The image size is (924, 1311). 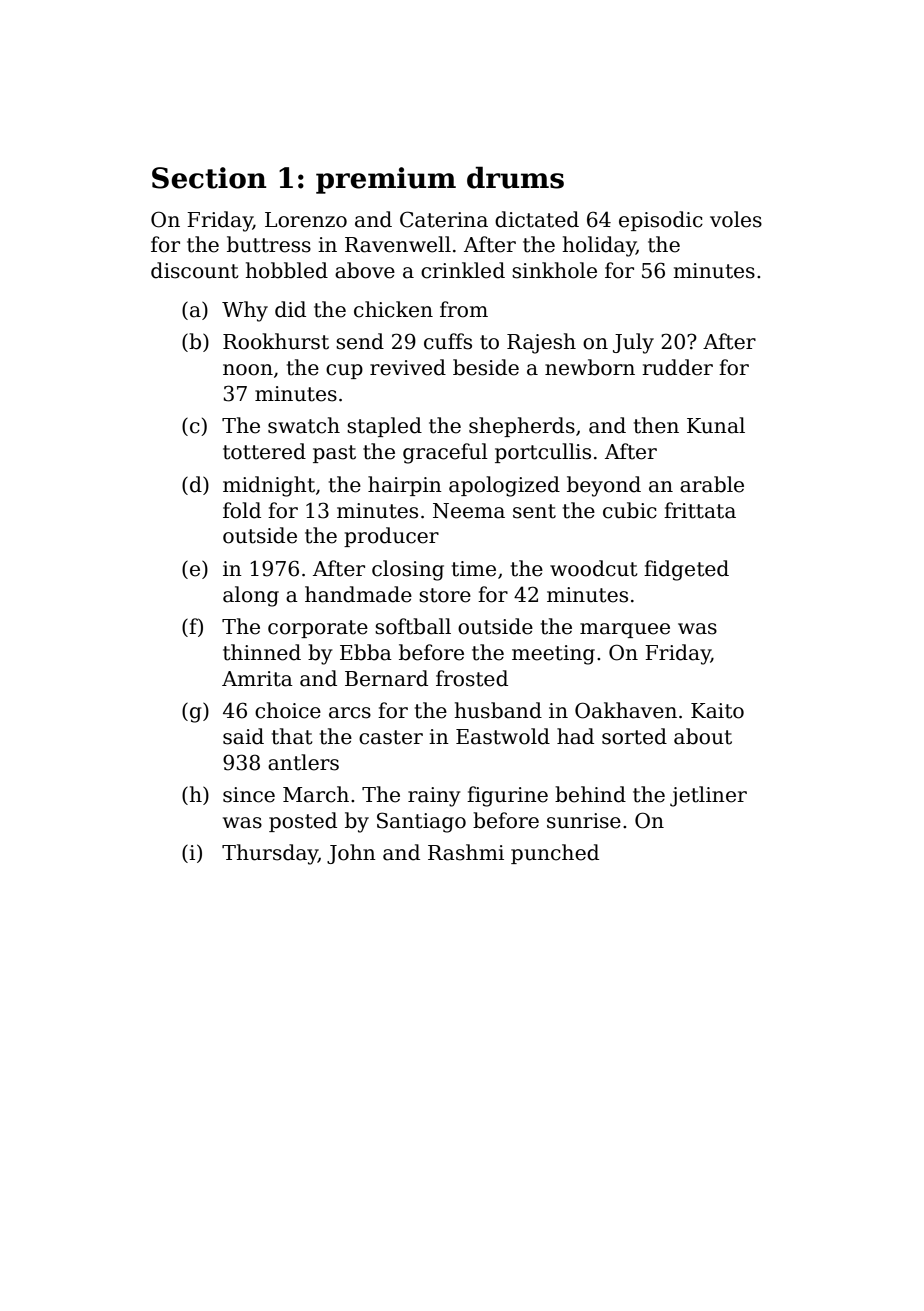 What do you see at coordinates (251, 596) in the image?
I see `along` at bounding box center [251, 596].
